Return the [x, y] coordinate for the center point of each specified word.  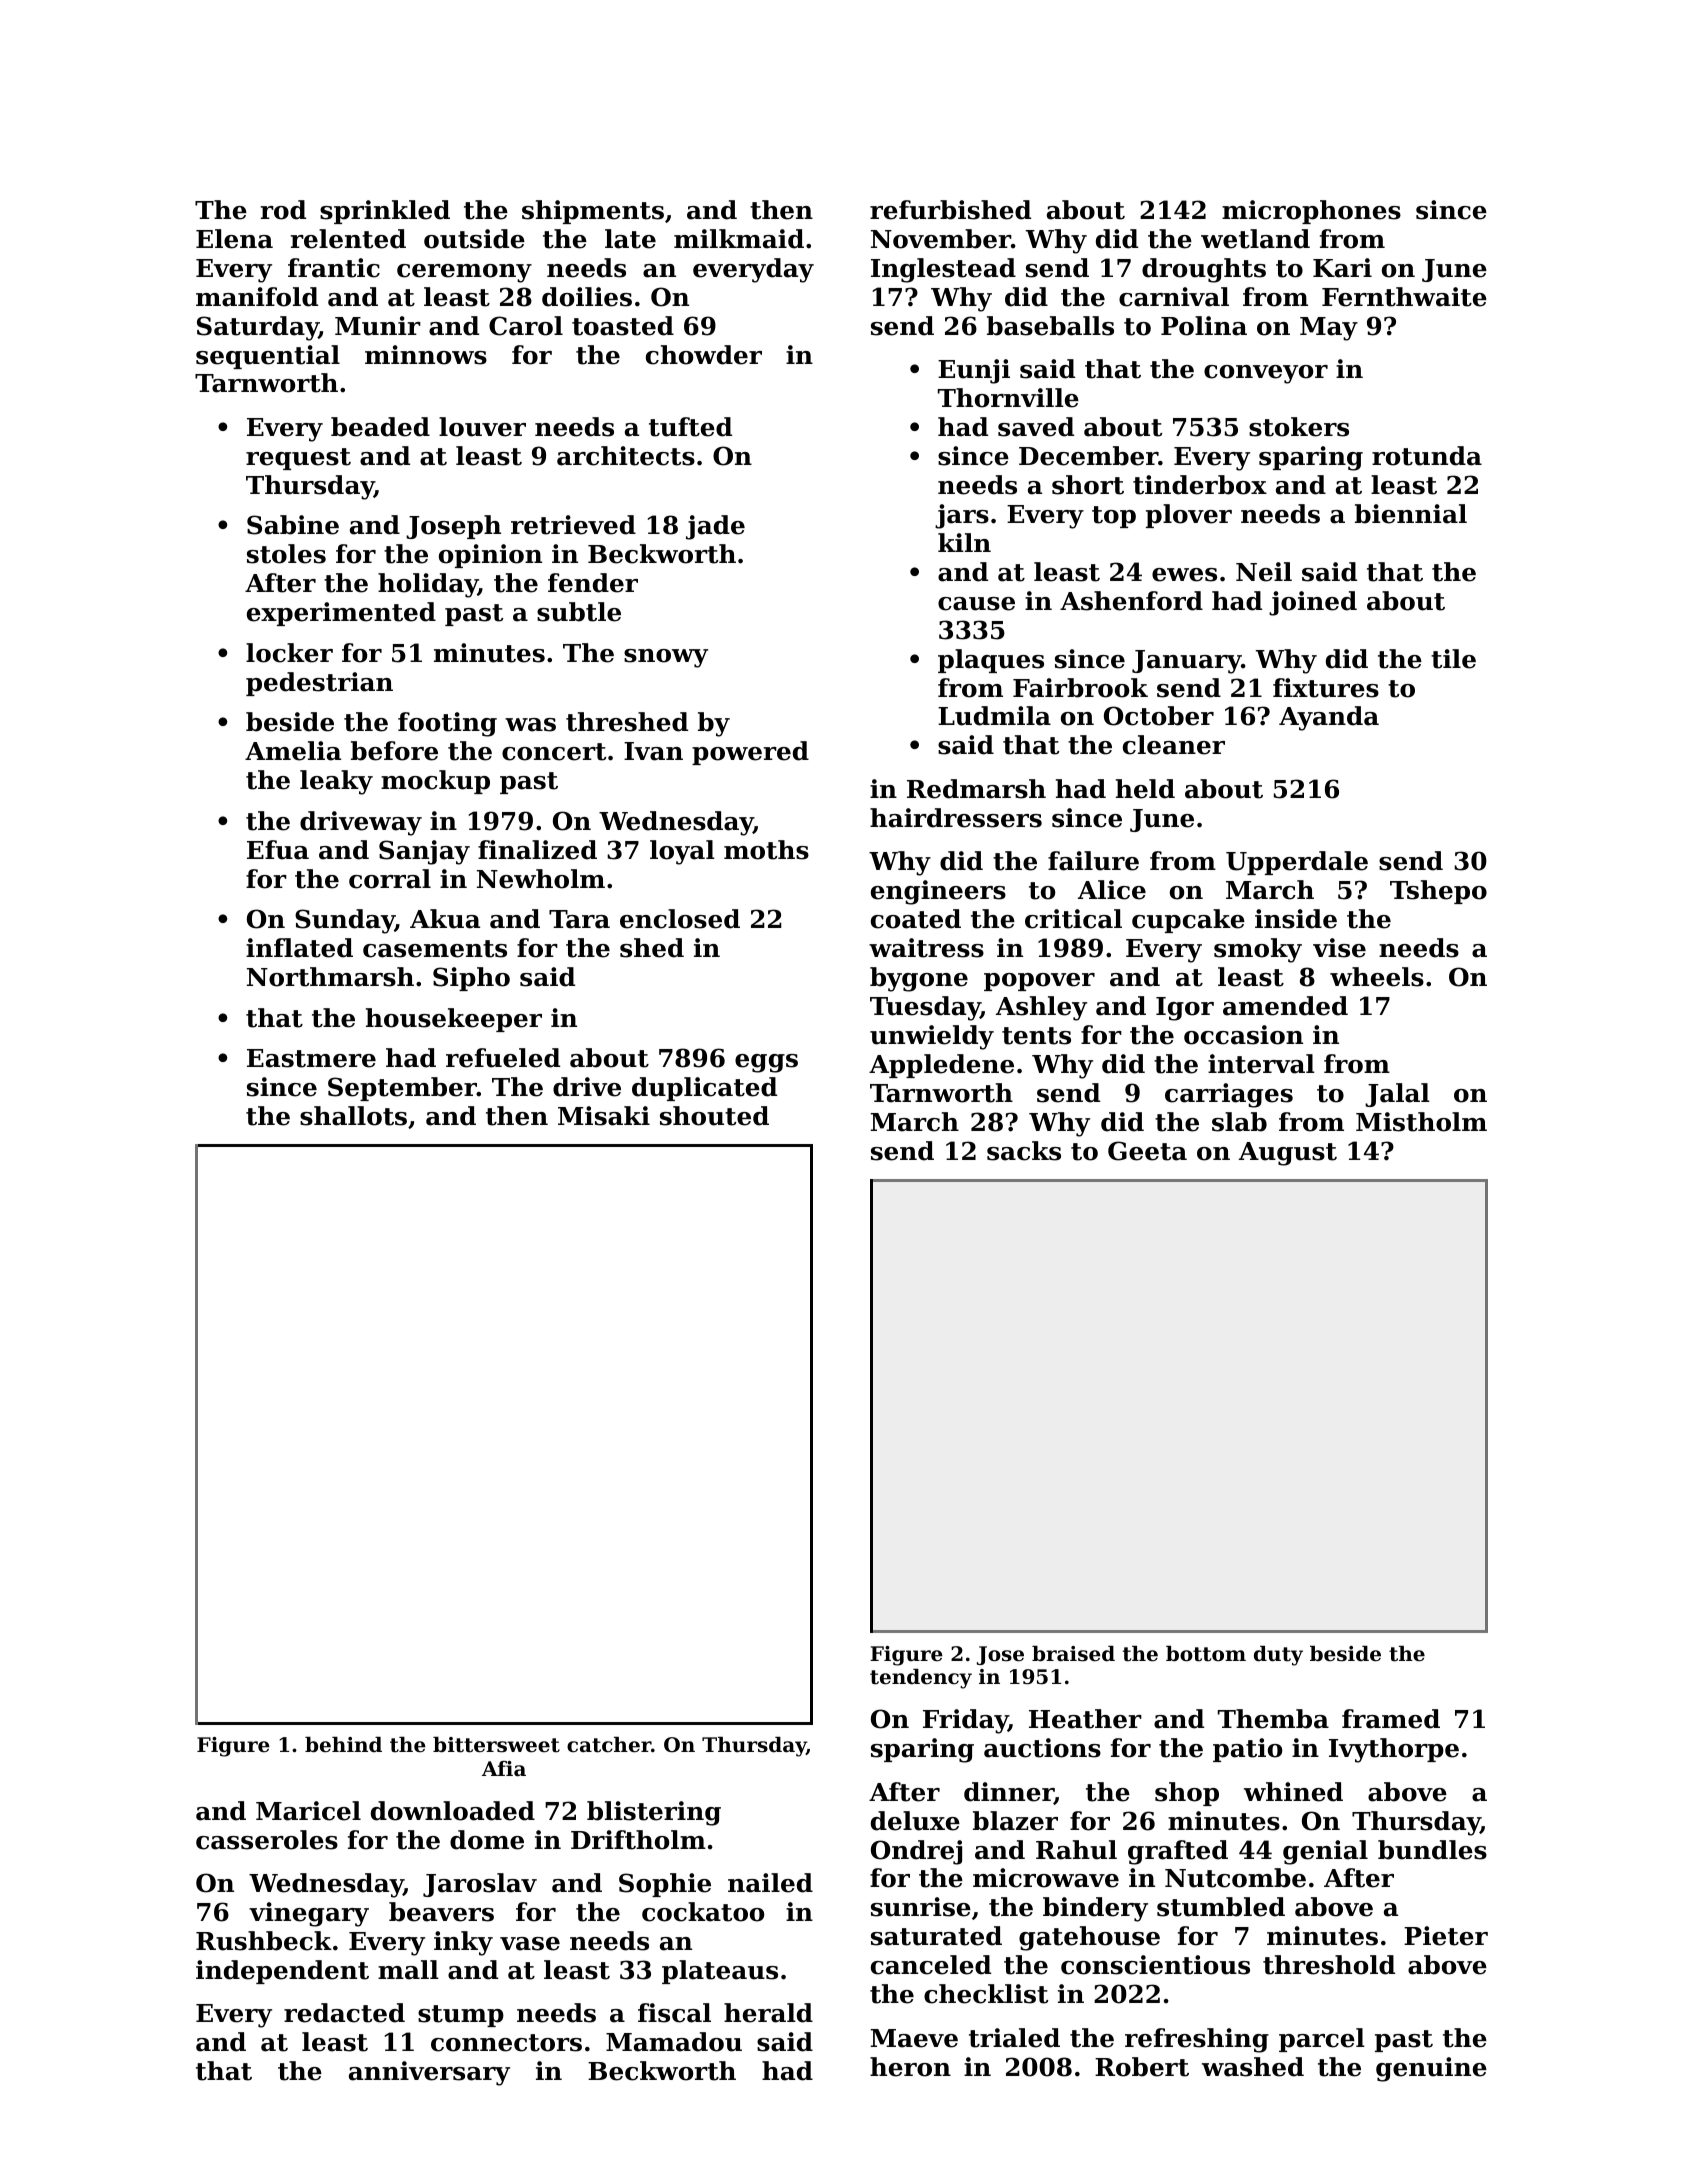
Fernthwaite [1404, 297]
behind [343, 1745]
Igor [1185, 1009]
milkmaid [739, 239]
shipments [593, 212]
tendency [921, 1679]
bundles [1432, 1850]
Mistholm [1421, 1122]
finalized [537, 850]
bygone [919, 979]
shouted [714, 1116]
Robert [1142, 2067]
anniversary [429, 2073]
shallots [353, 1116]
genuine [1431, 2069]
